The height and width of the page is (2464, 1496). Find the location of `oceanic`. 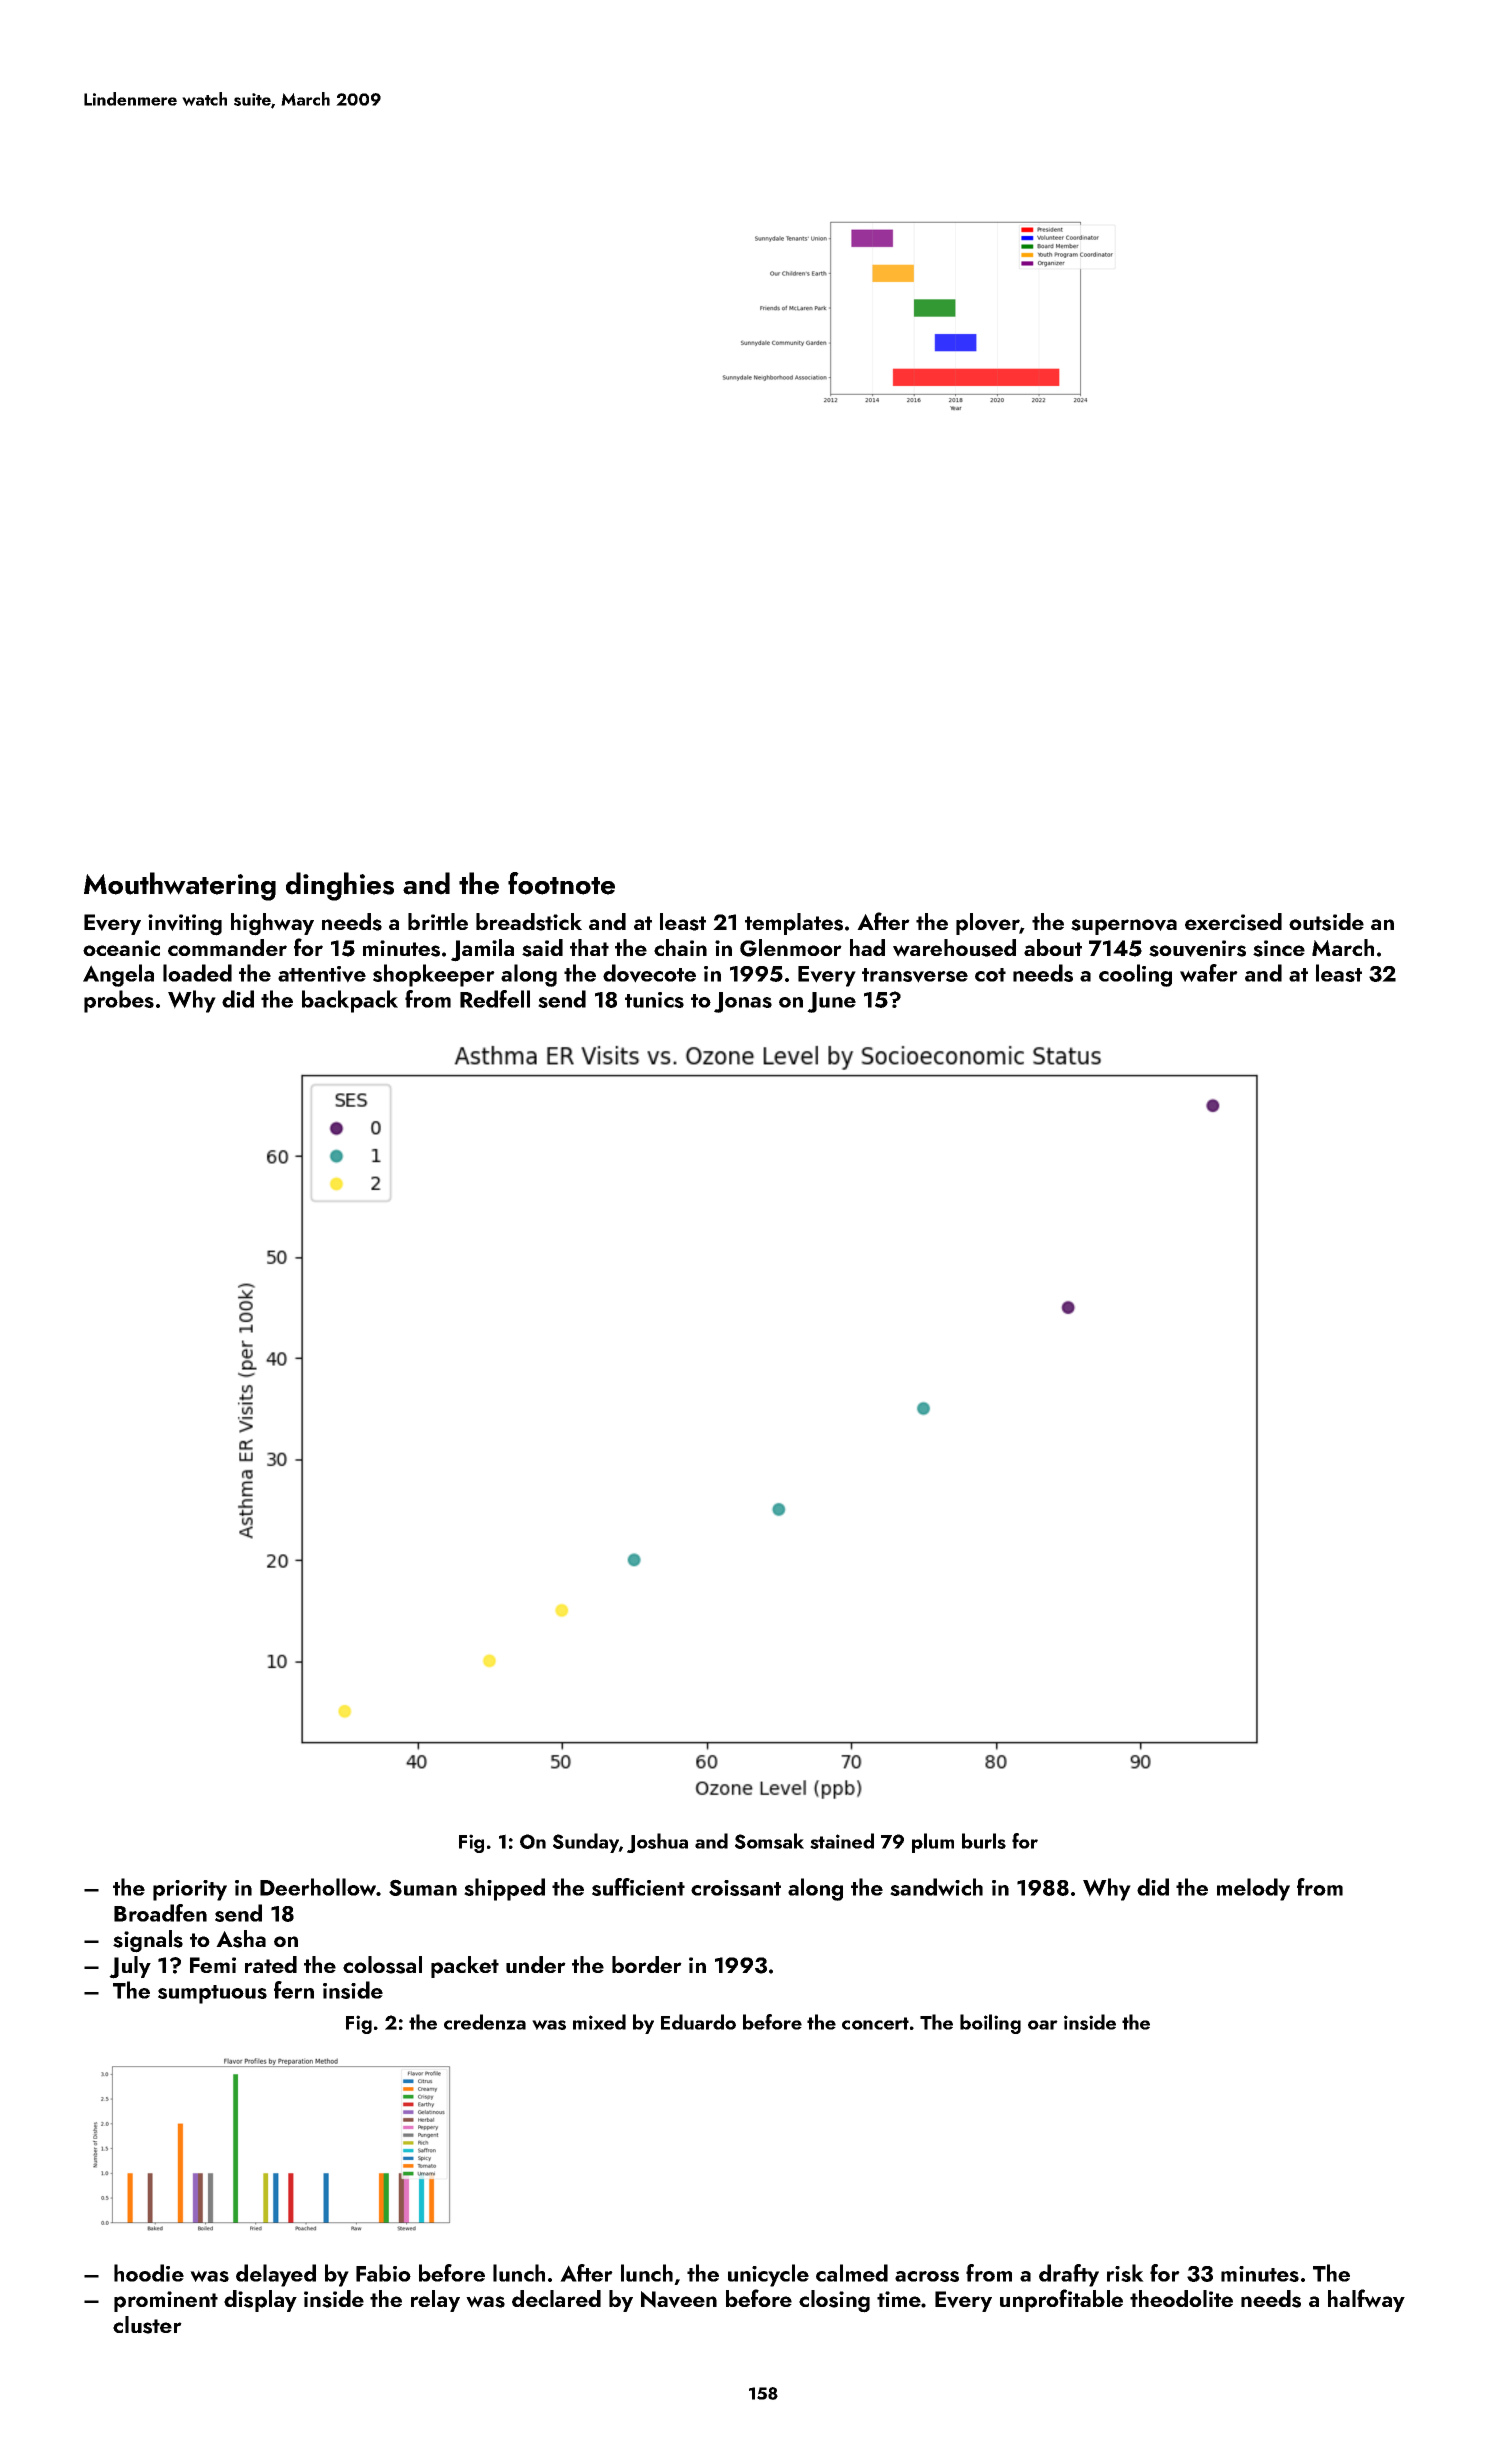

oceanic is located at coordinates (121, 948).
